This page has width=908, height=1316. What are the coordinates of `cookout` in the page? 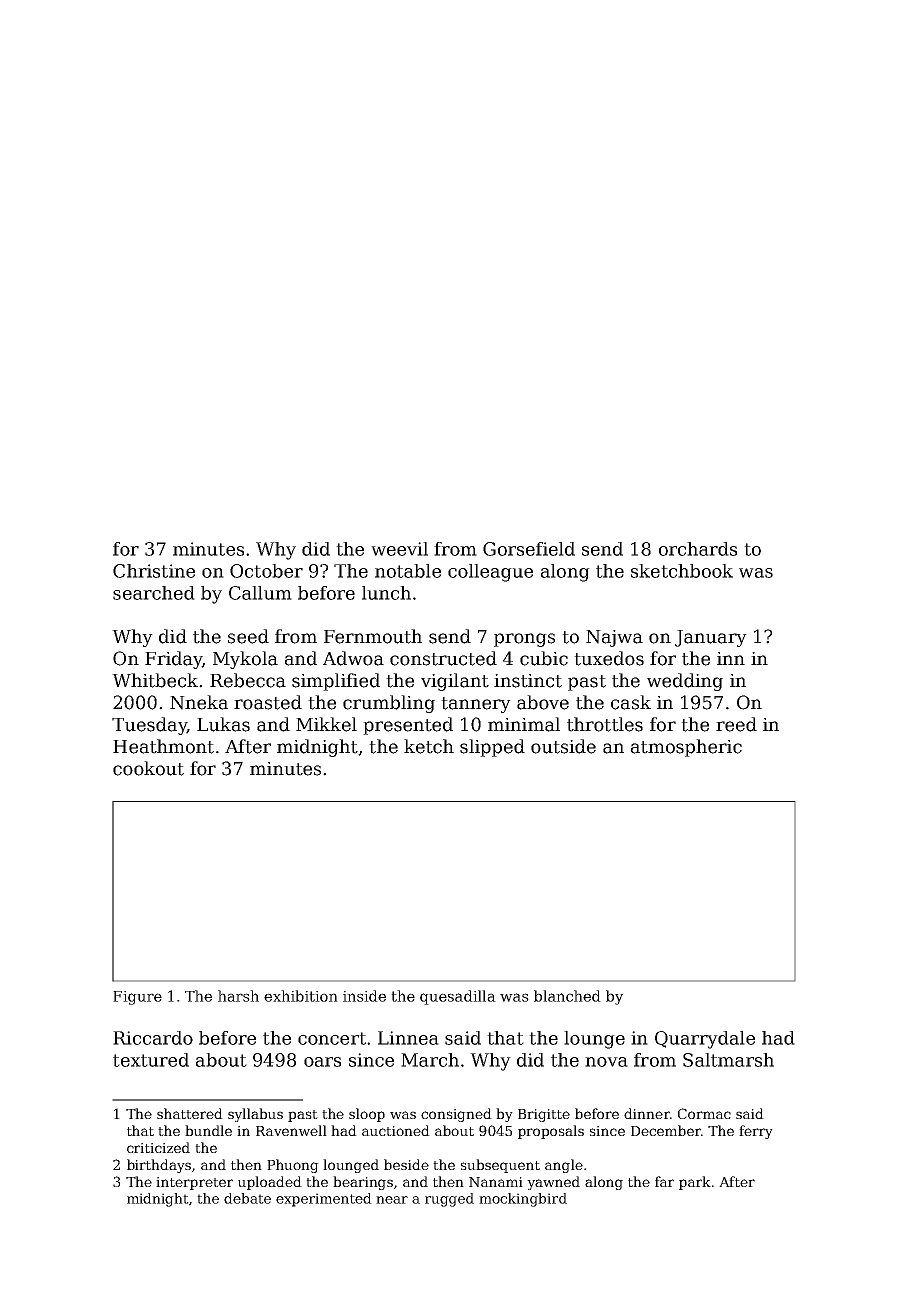 It's located at (148, 768).
